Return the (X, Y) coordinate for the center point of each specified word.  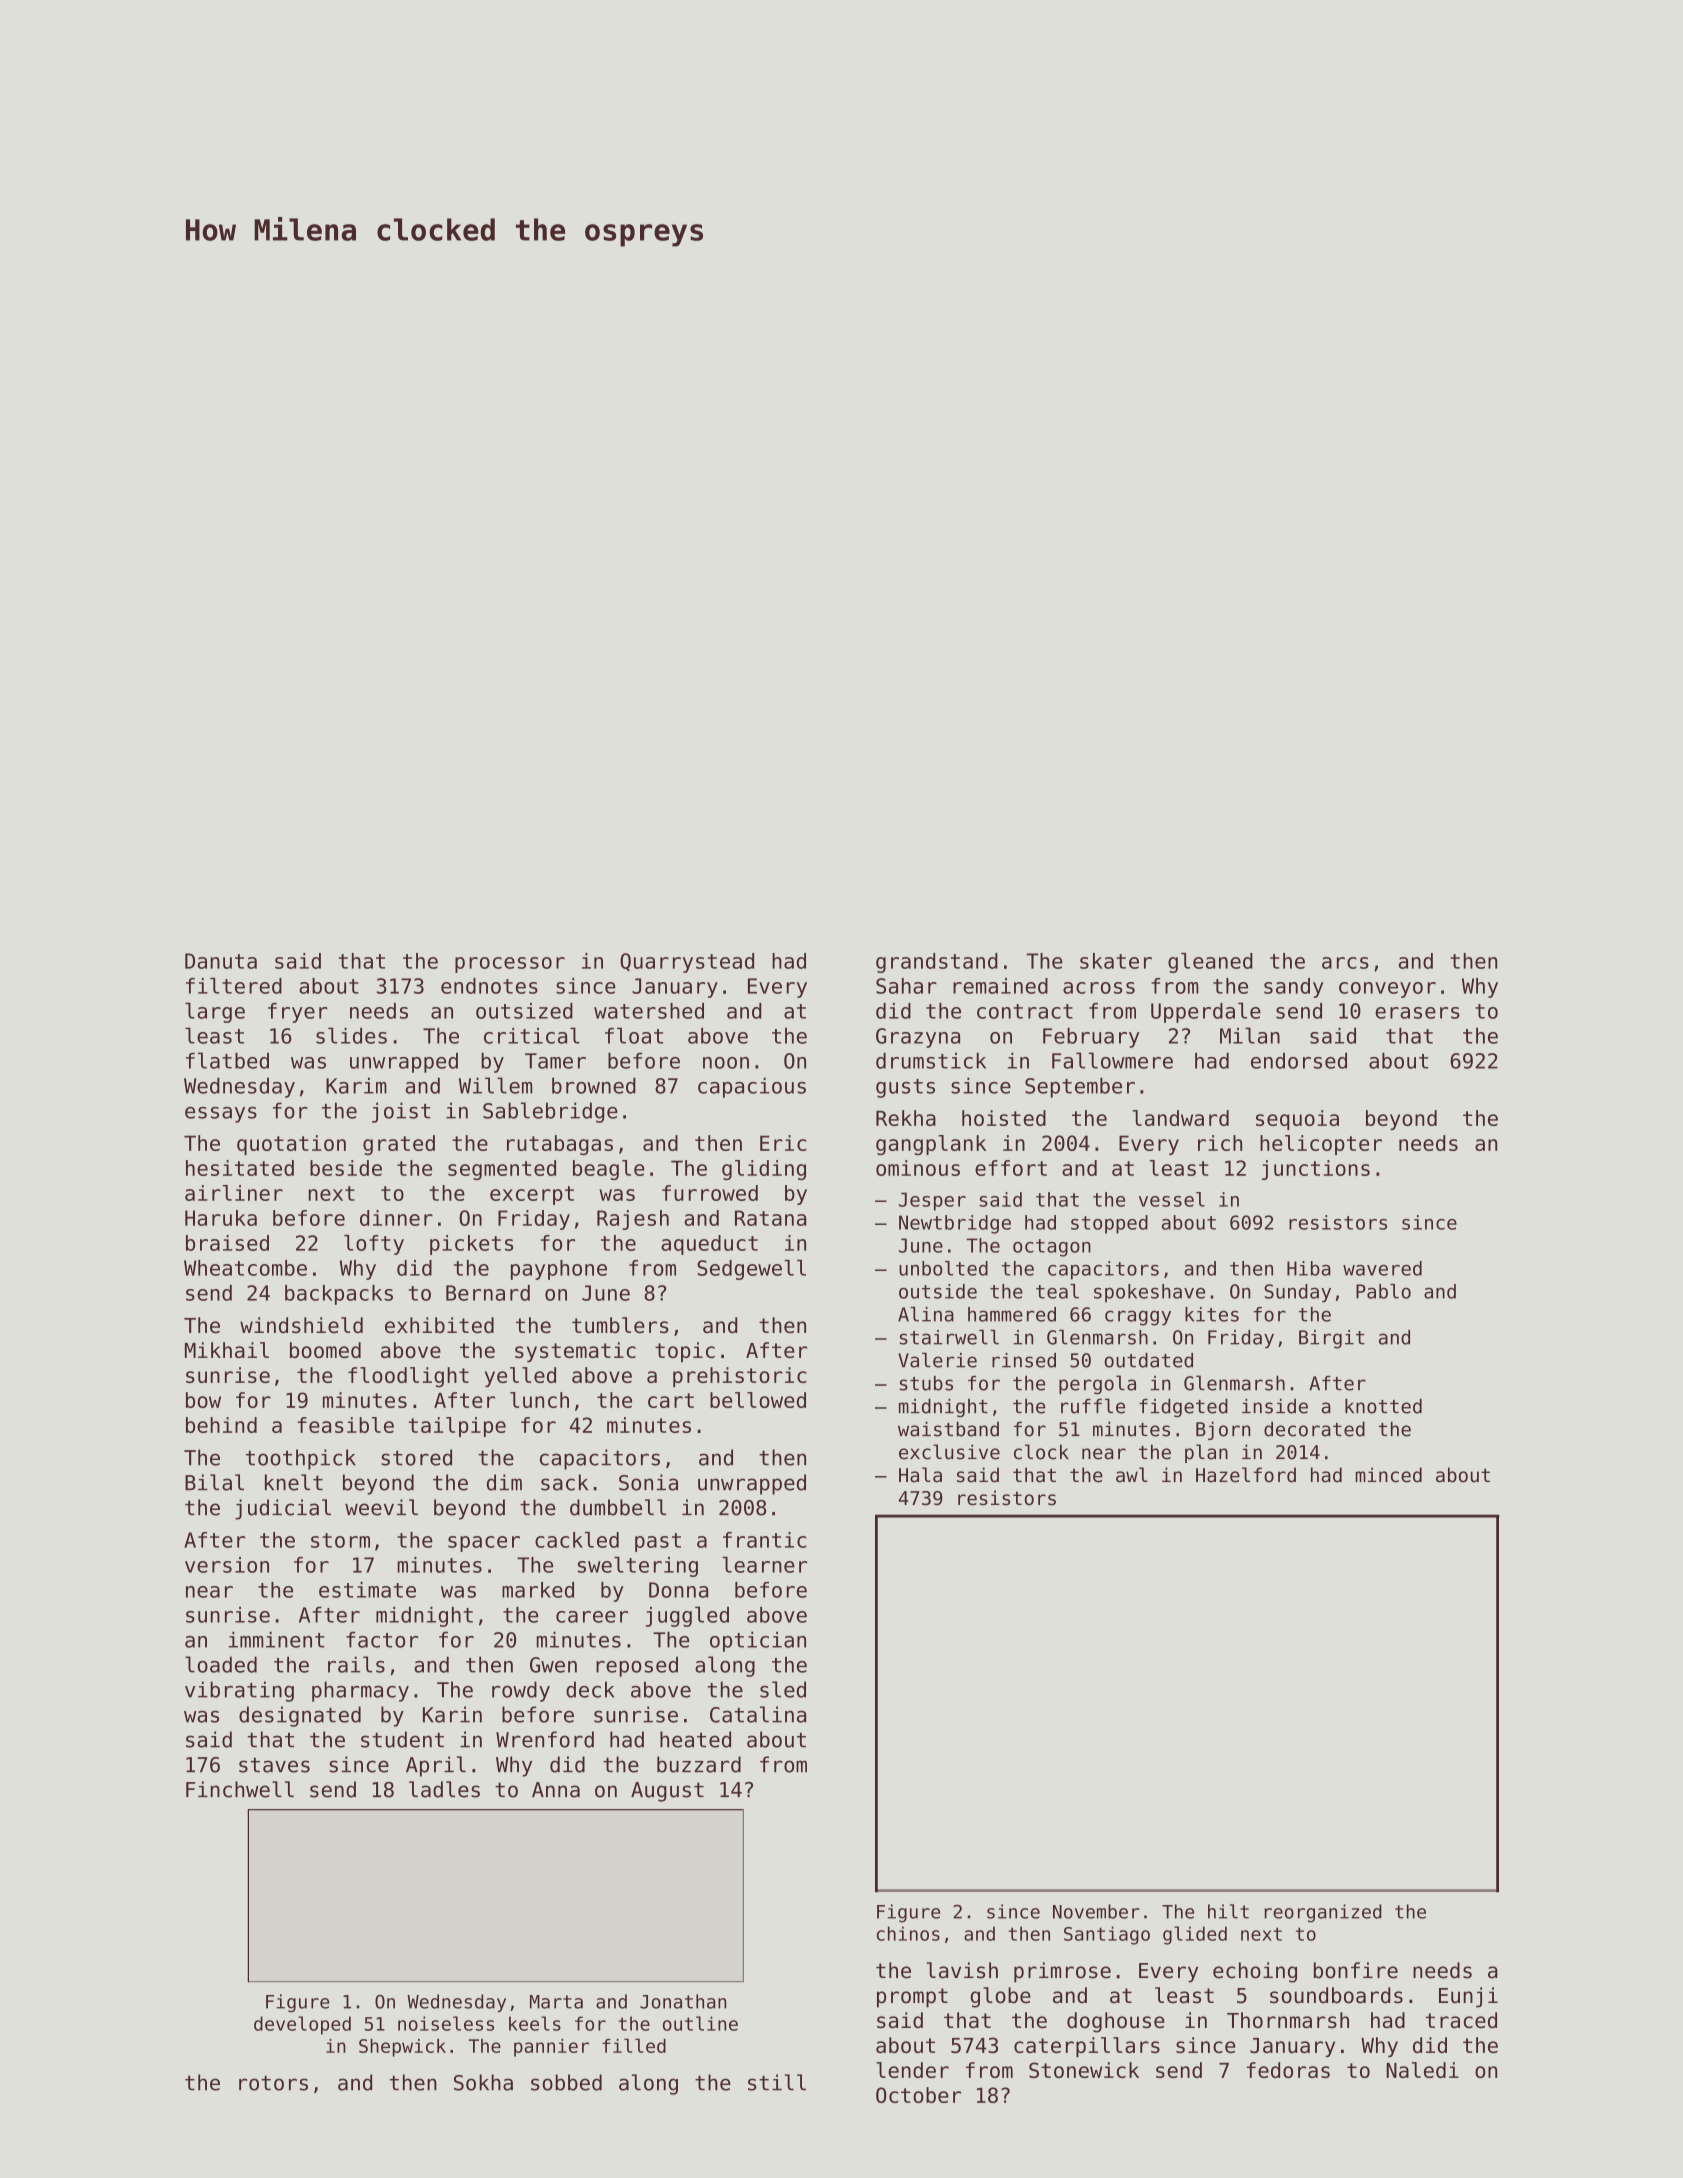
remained (1000, 986)
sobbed (566, 2082)
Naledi (1422, 2070)
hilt (1228, 1911)
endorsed (1299, 1061)
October (918, 2095)
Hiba (1309, 1268)
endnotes (489, 986)
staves (274, 1765)
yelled (520, 1377)
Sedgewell (751, 1270)
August (667, 1792)
